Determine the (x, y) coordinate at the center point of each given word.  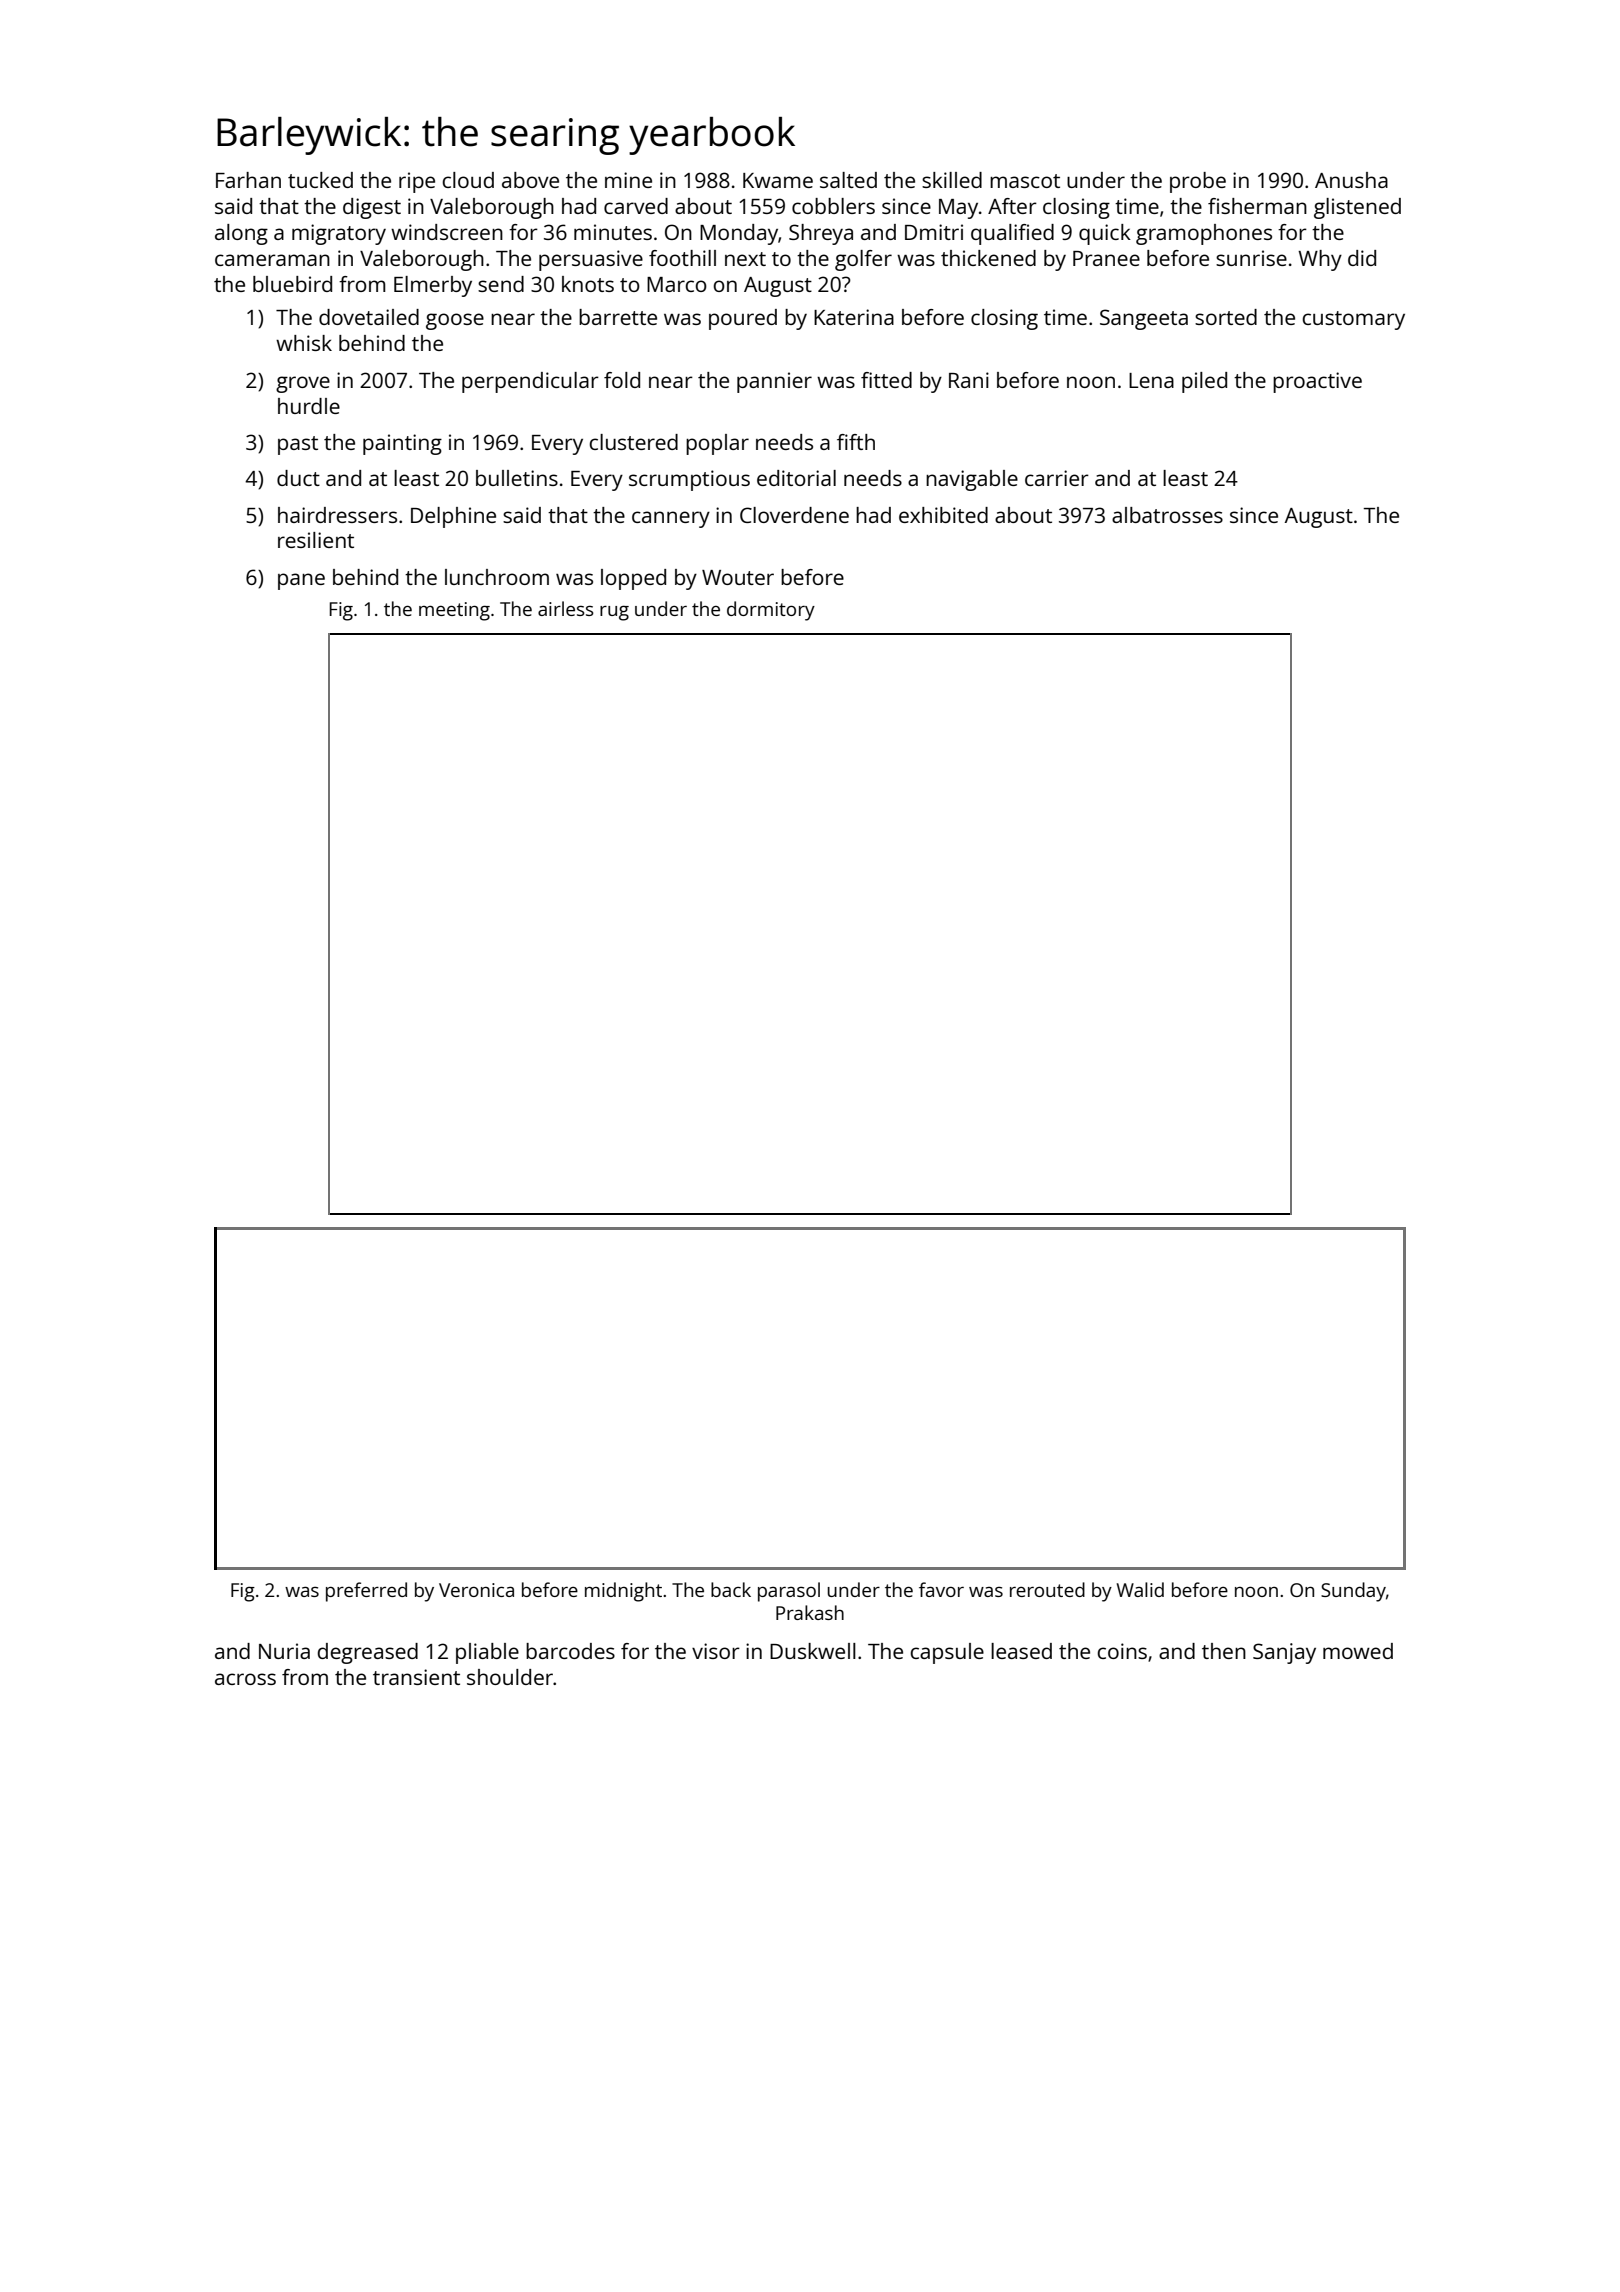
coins (1122, 1651)
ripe (417, 182)
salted (848, 180)
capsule (947, 1653)
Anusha (1351, 180)
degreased (368, 1653)
